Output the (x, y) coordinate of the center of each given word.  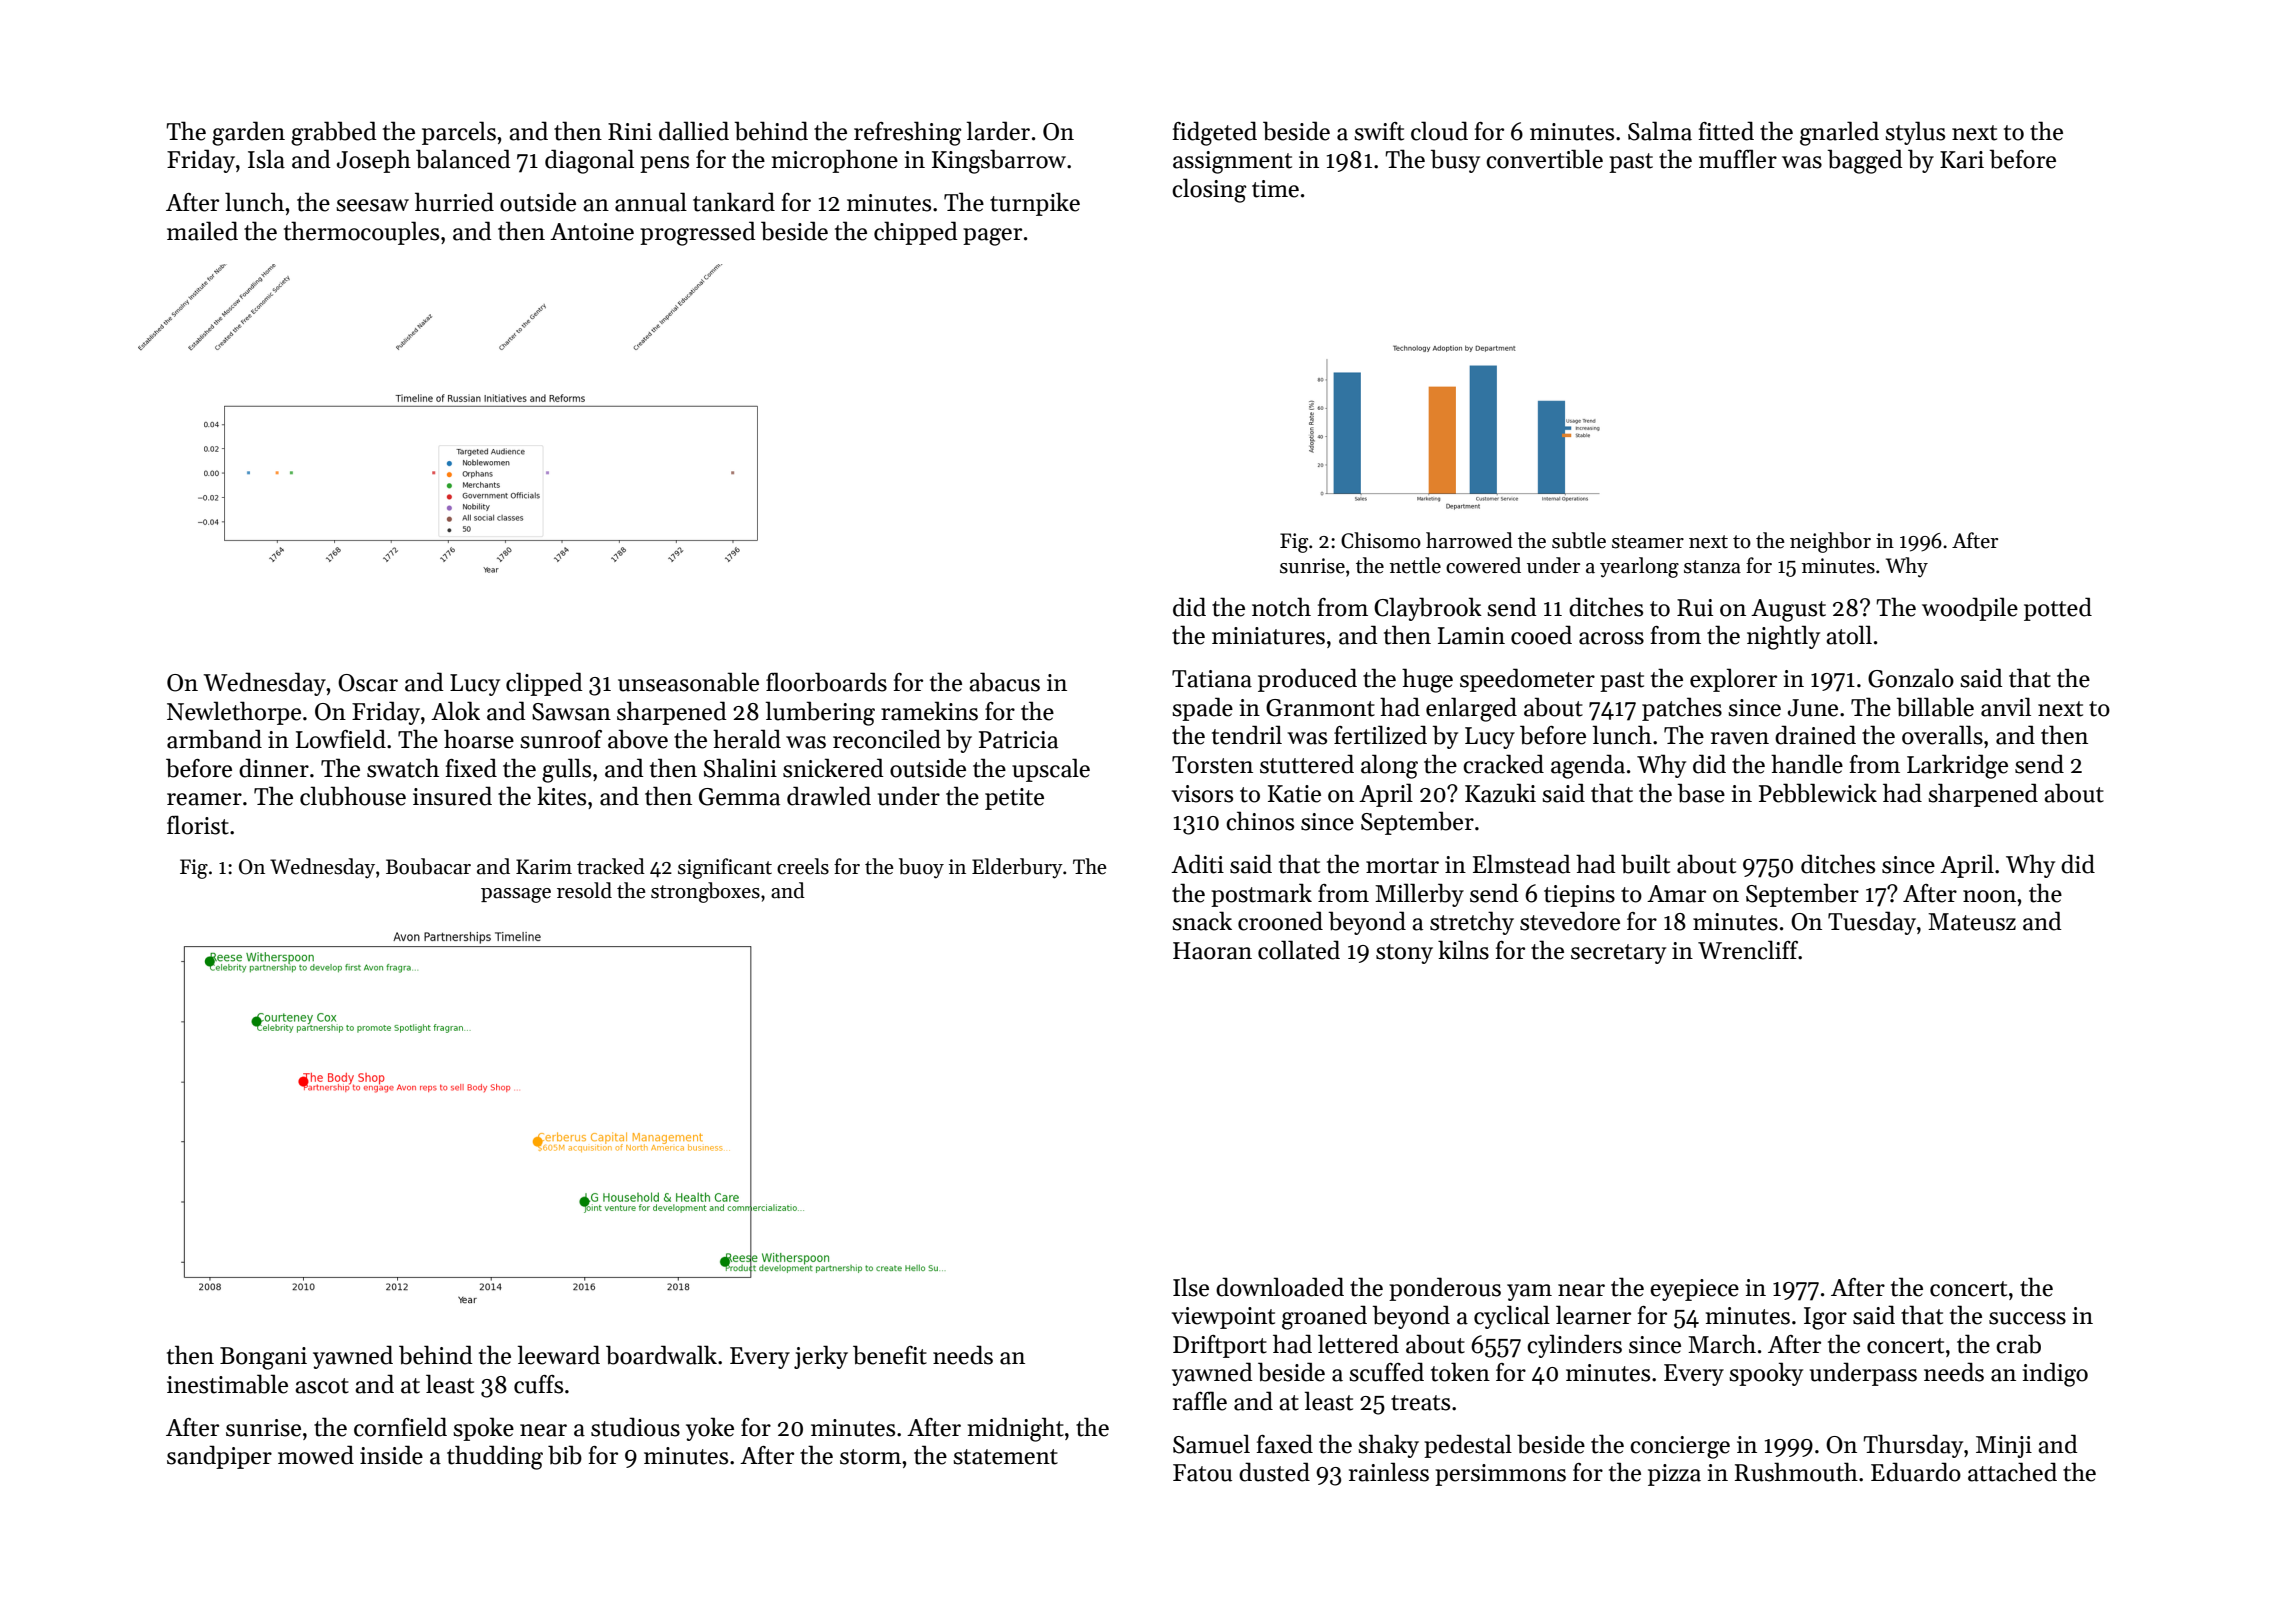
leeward (558, 1355)
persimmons (1500, 1475)
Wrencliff (1748, 950)
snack (1202, 921)
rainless (1389, 1472)
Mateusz (1972, 922)
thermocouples (361, 233)
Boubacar (428, 866)
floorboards (826, 682)
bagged (1865, 161)
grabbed (334, 133)
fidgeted (1215, 133)
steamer (1648, 542)
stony (1404, 954)
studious (635, 1427)
